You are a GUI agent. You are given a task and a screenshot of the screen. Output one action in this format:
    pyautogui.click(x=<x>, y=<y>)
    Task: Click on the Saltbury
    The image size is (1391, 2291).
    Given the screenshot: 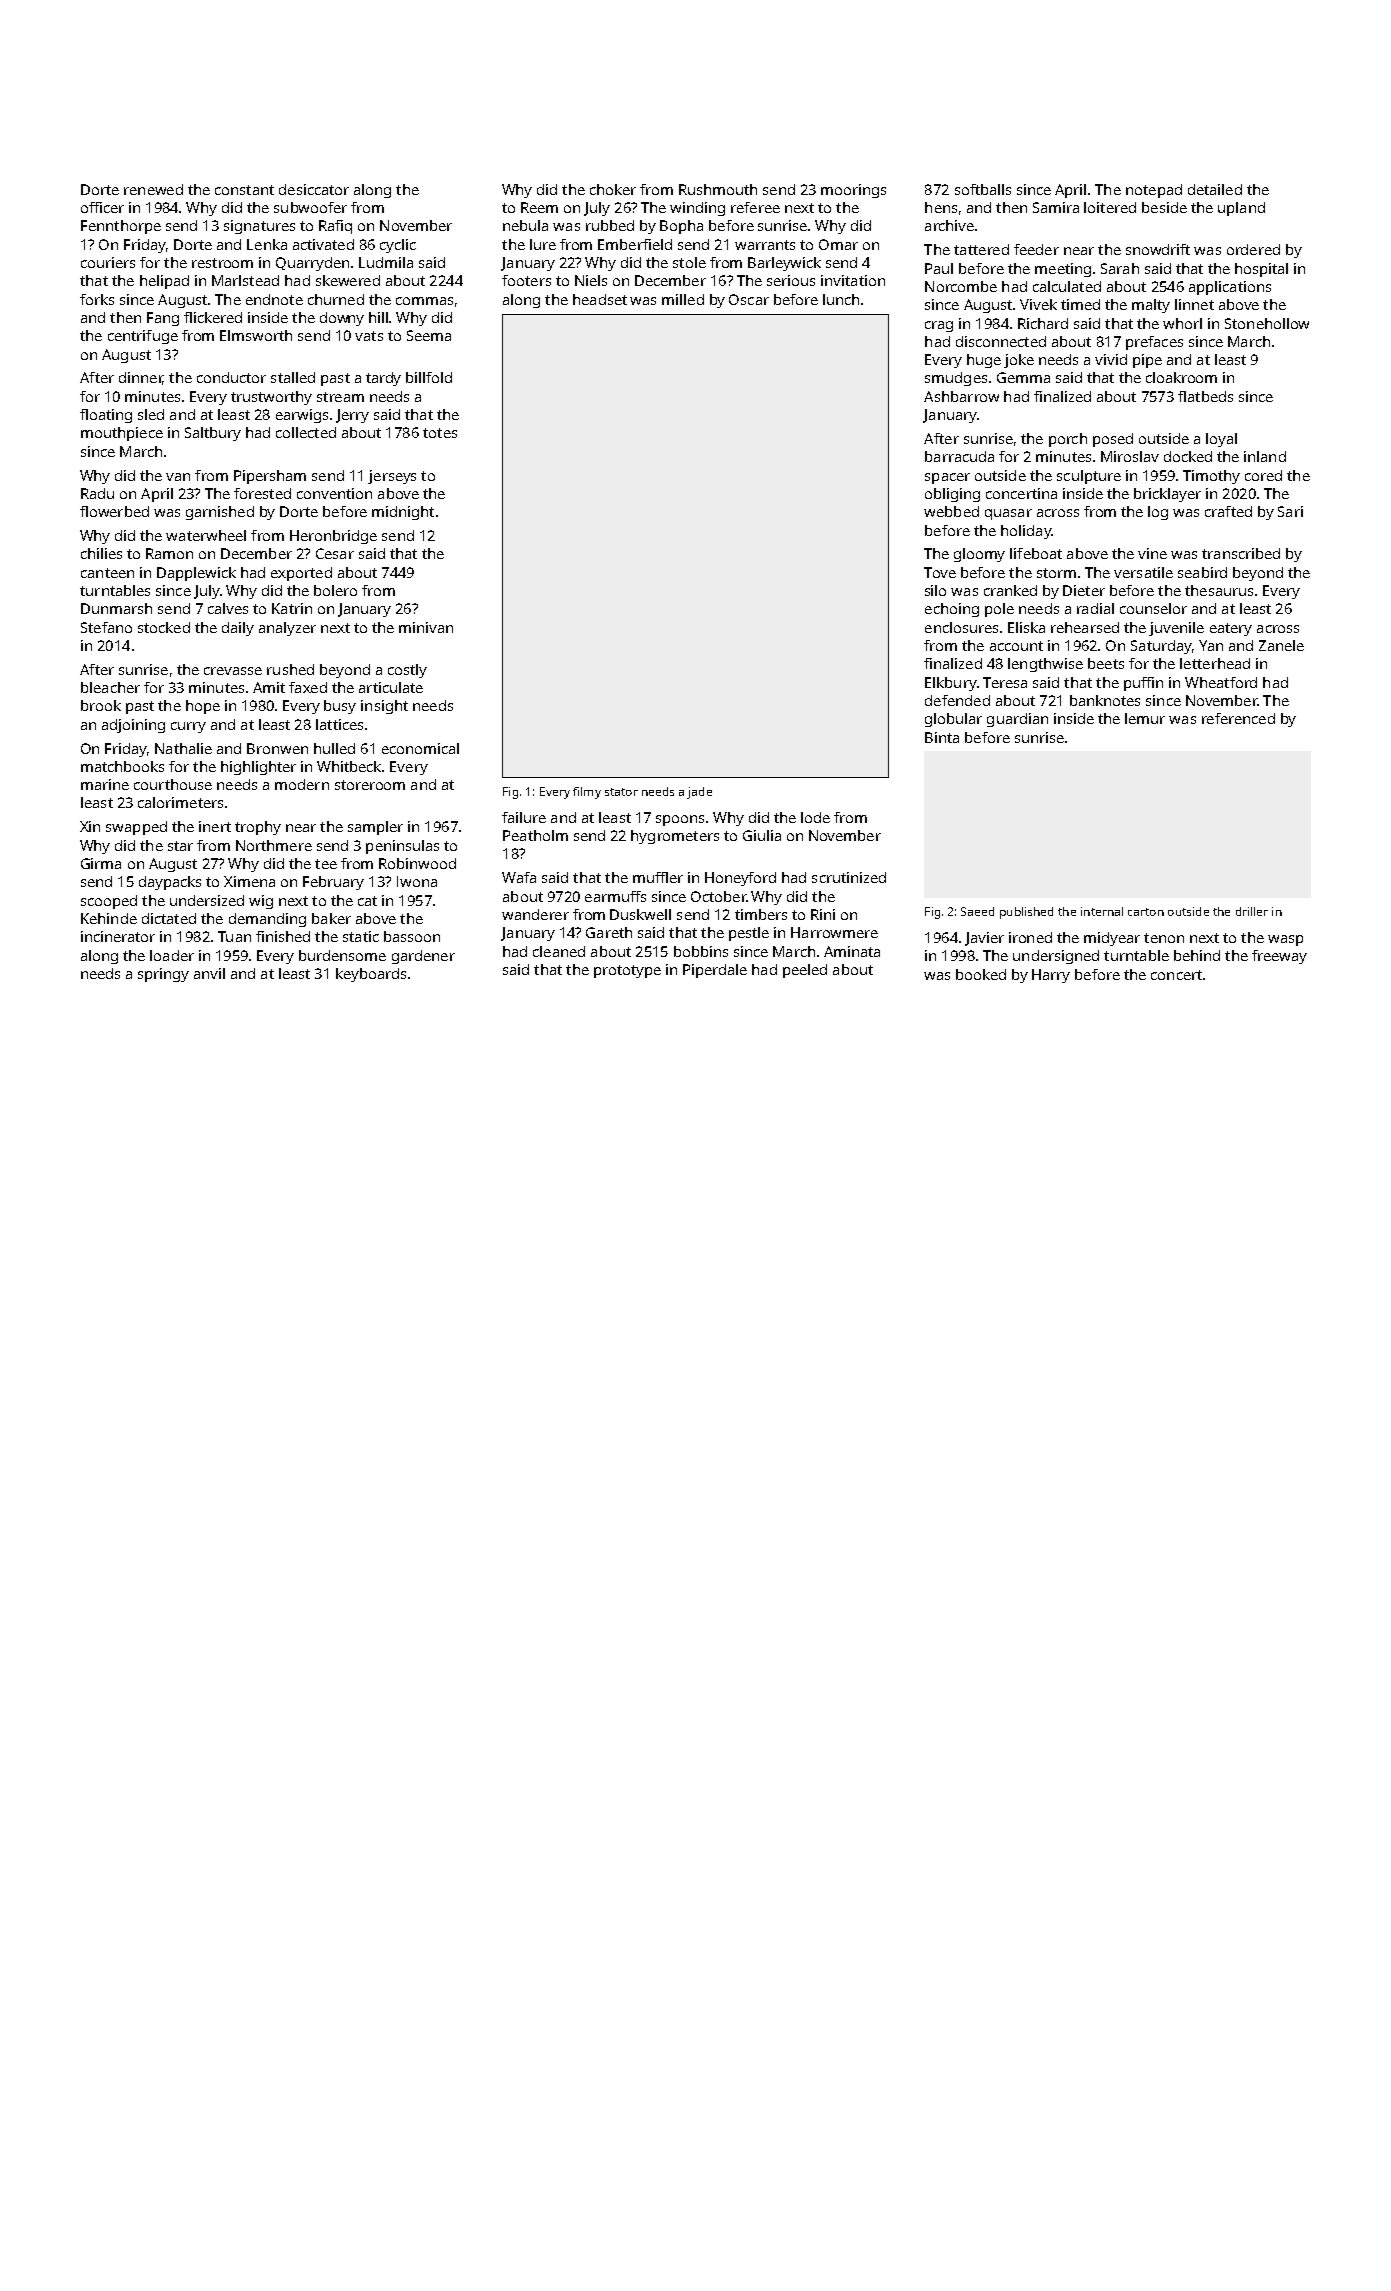 What is the action you would take?
    pyautogui.click(x=213, y=434)
